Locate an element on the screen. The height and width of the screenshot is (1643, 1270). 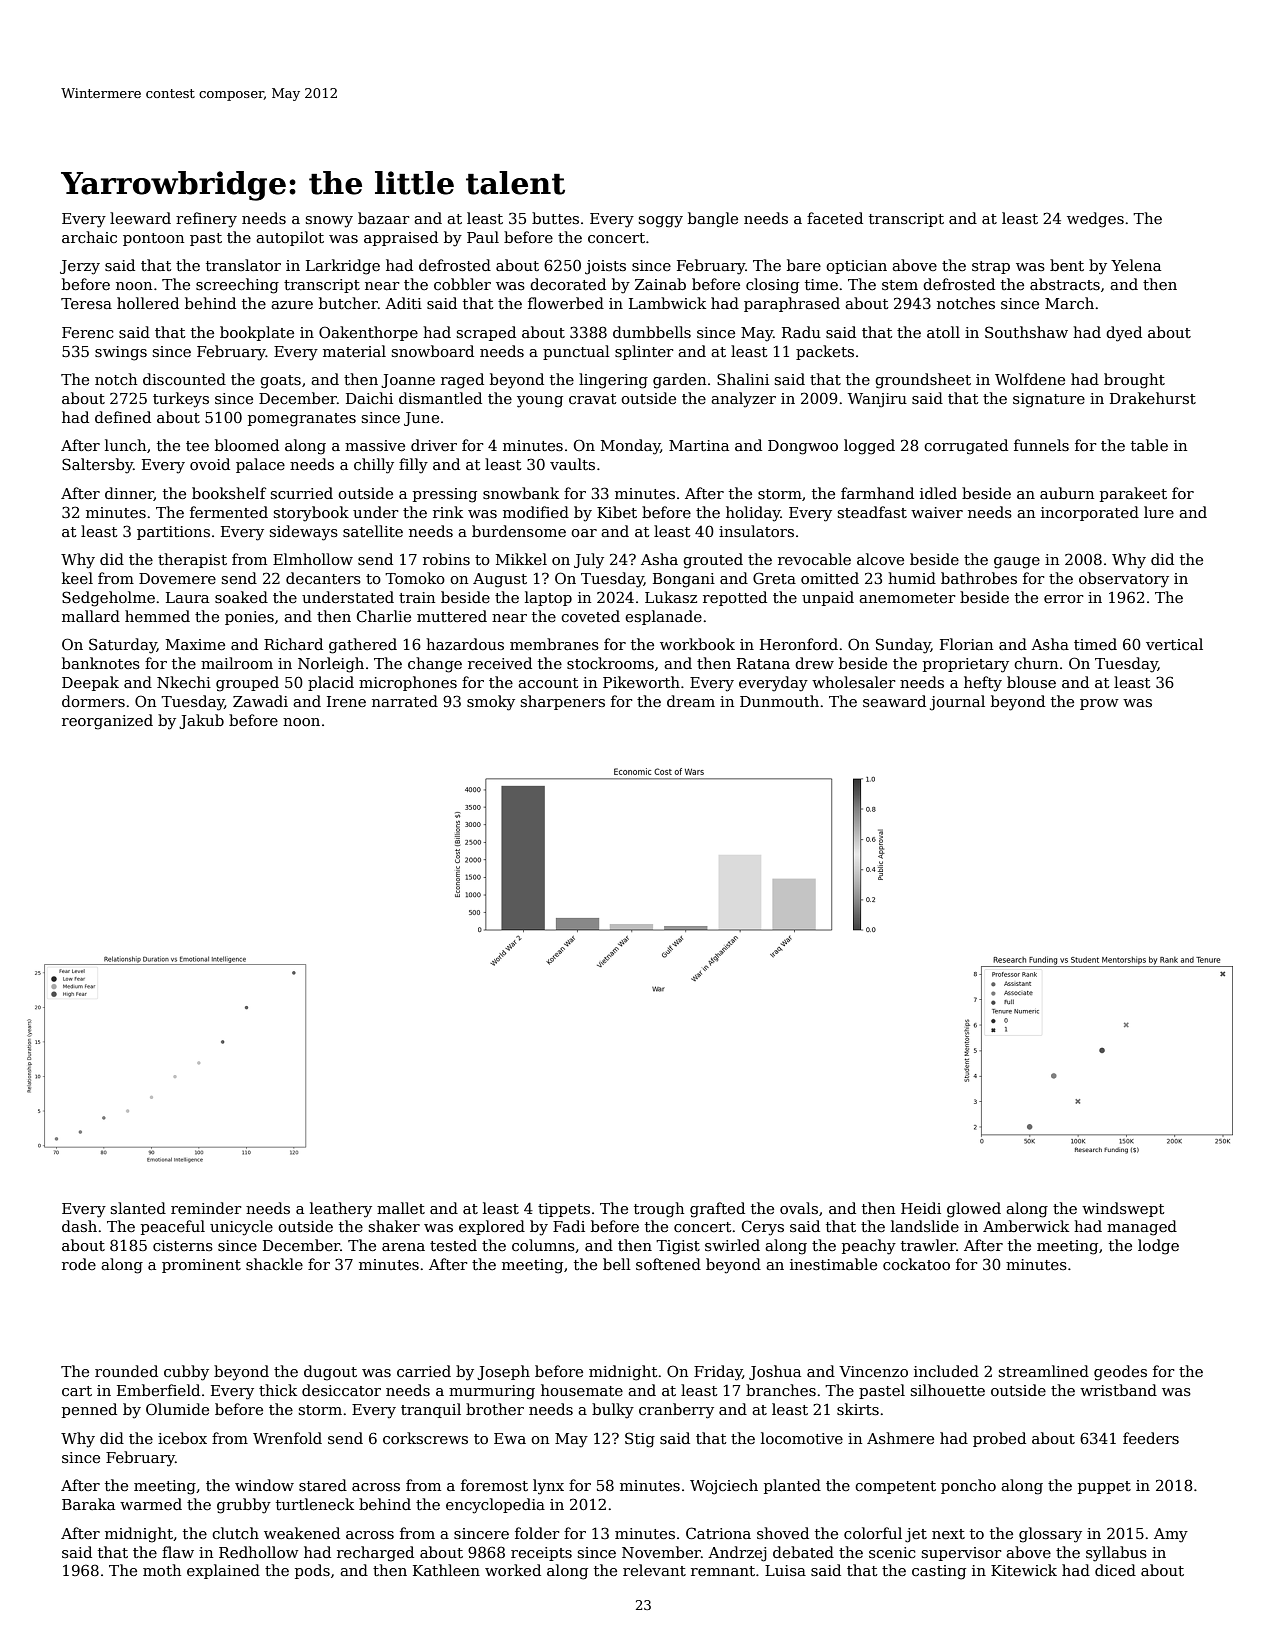
Zainab is located at coordinates (660, 284).
